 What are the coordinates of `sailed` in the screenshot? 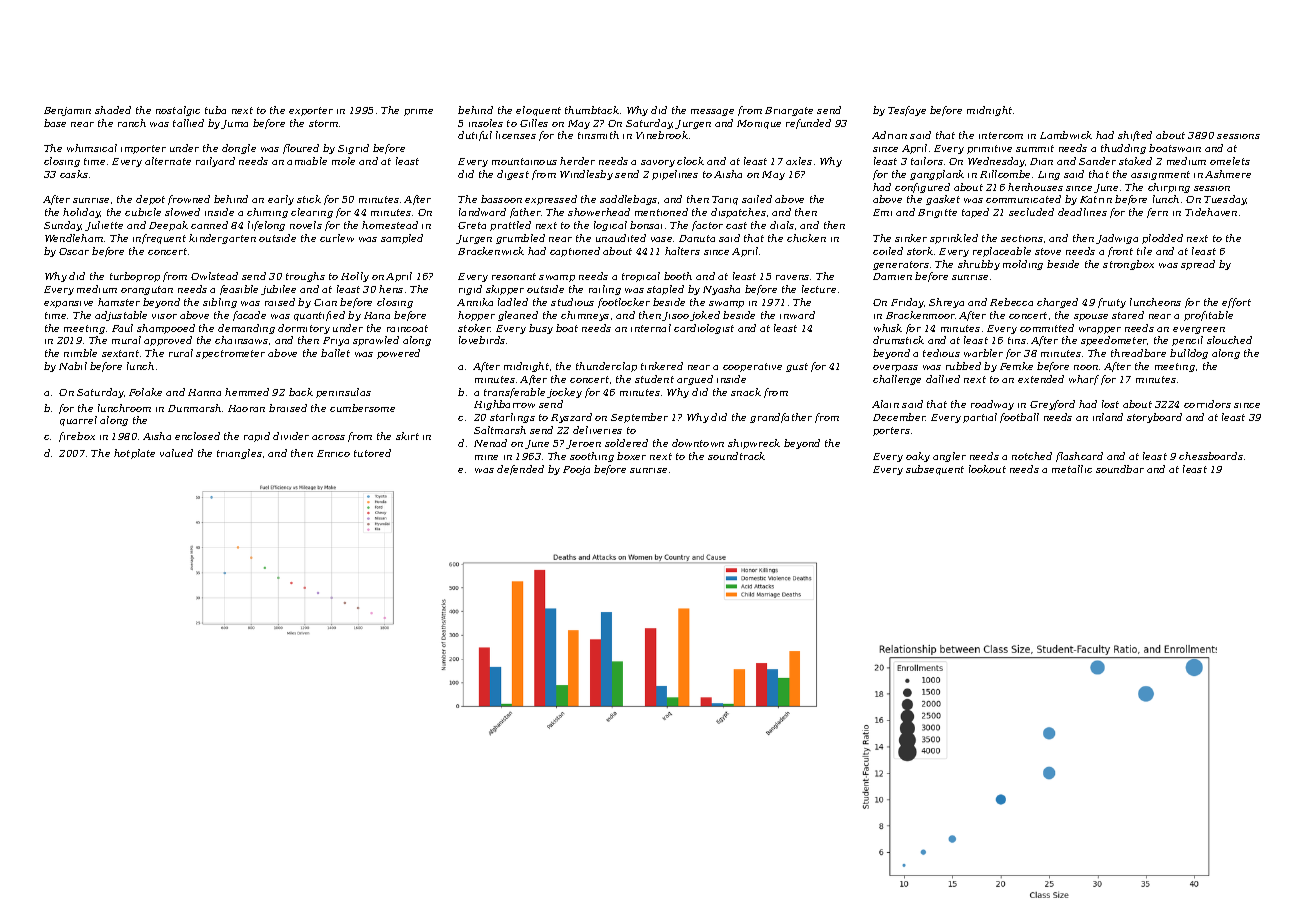 It's located at (757, 199).
